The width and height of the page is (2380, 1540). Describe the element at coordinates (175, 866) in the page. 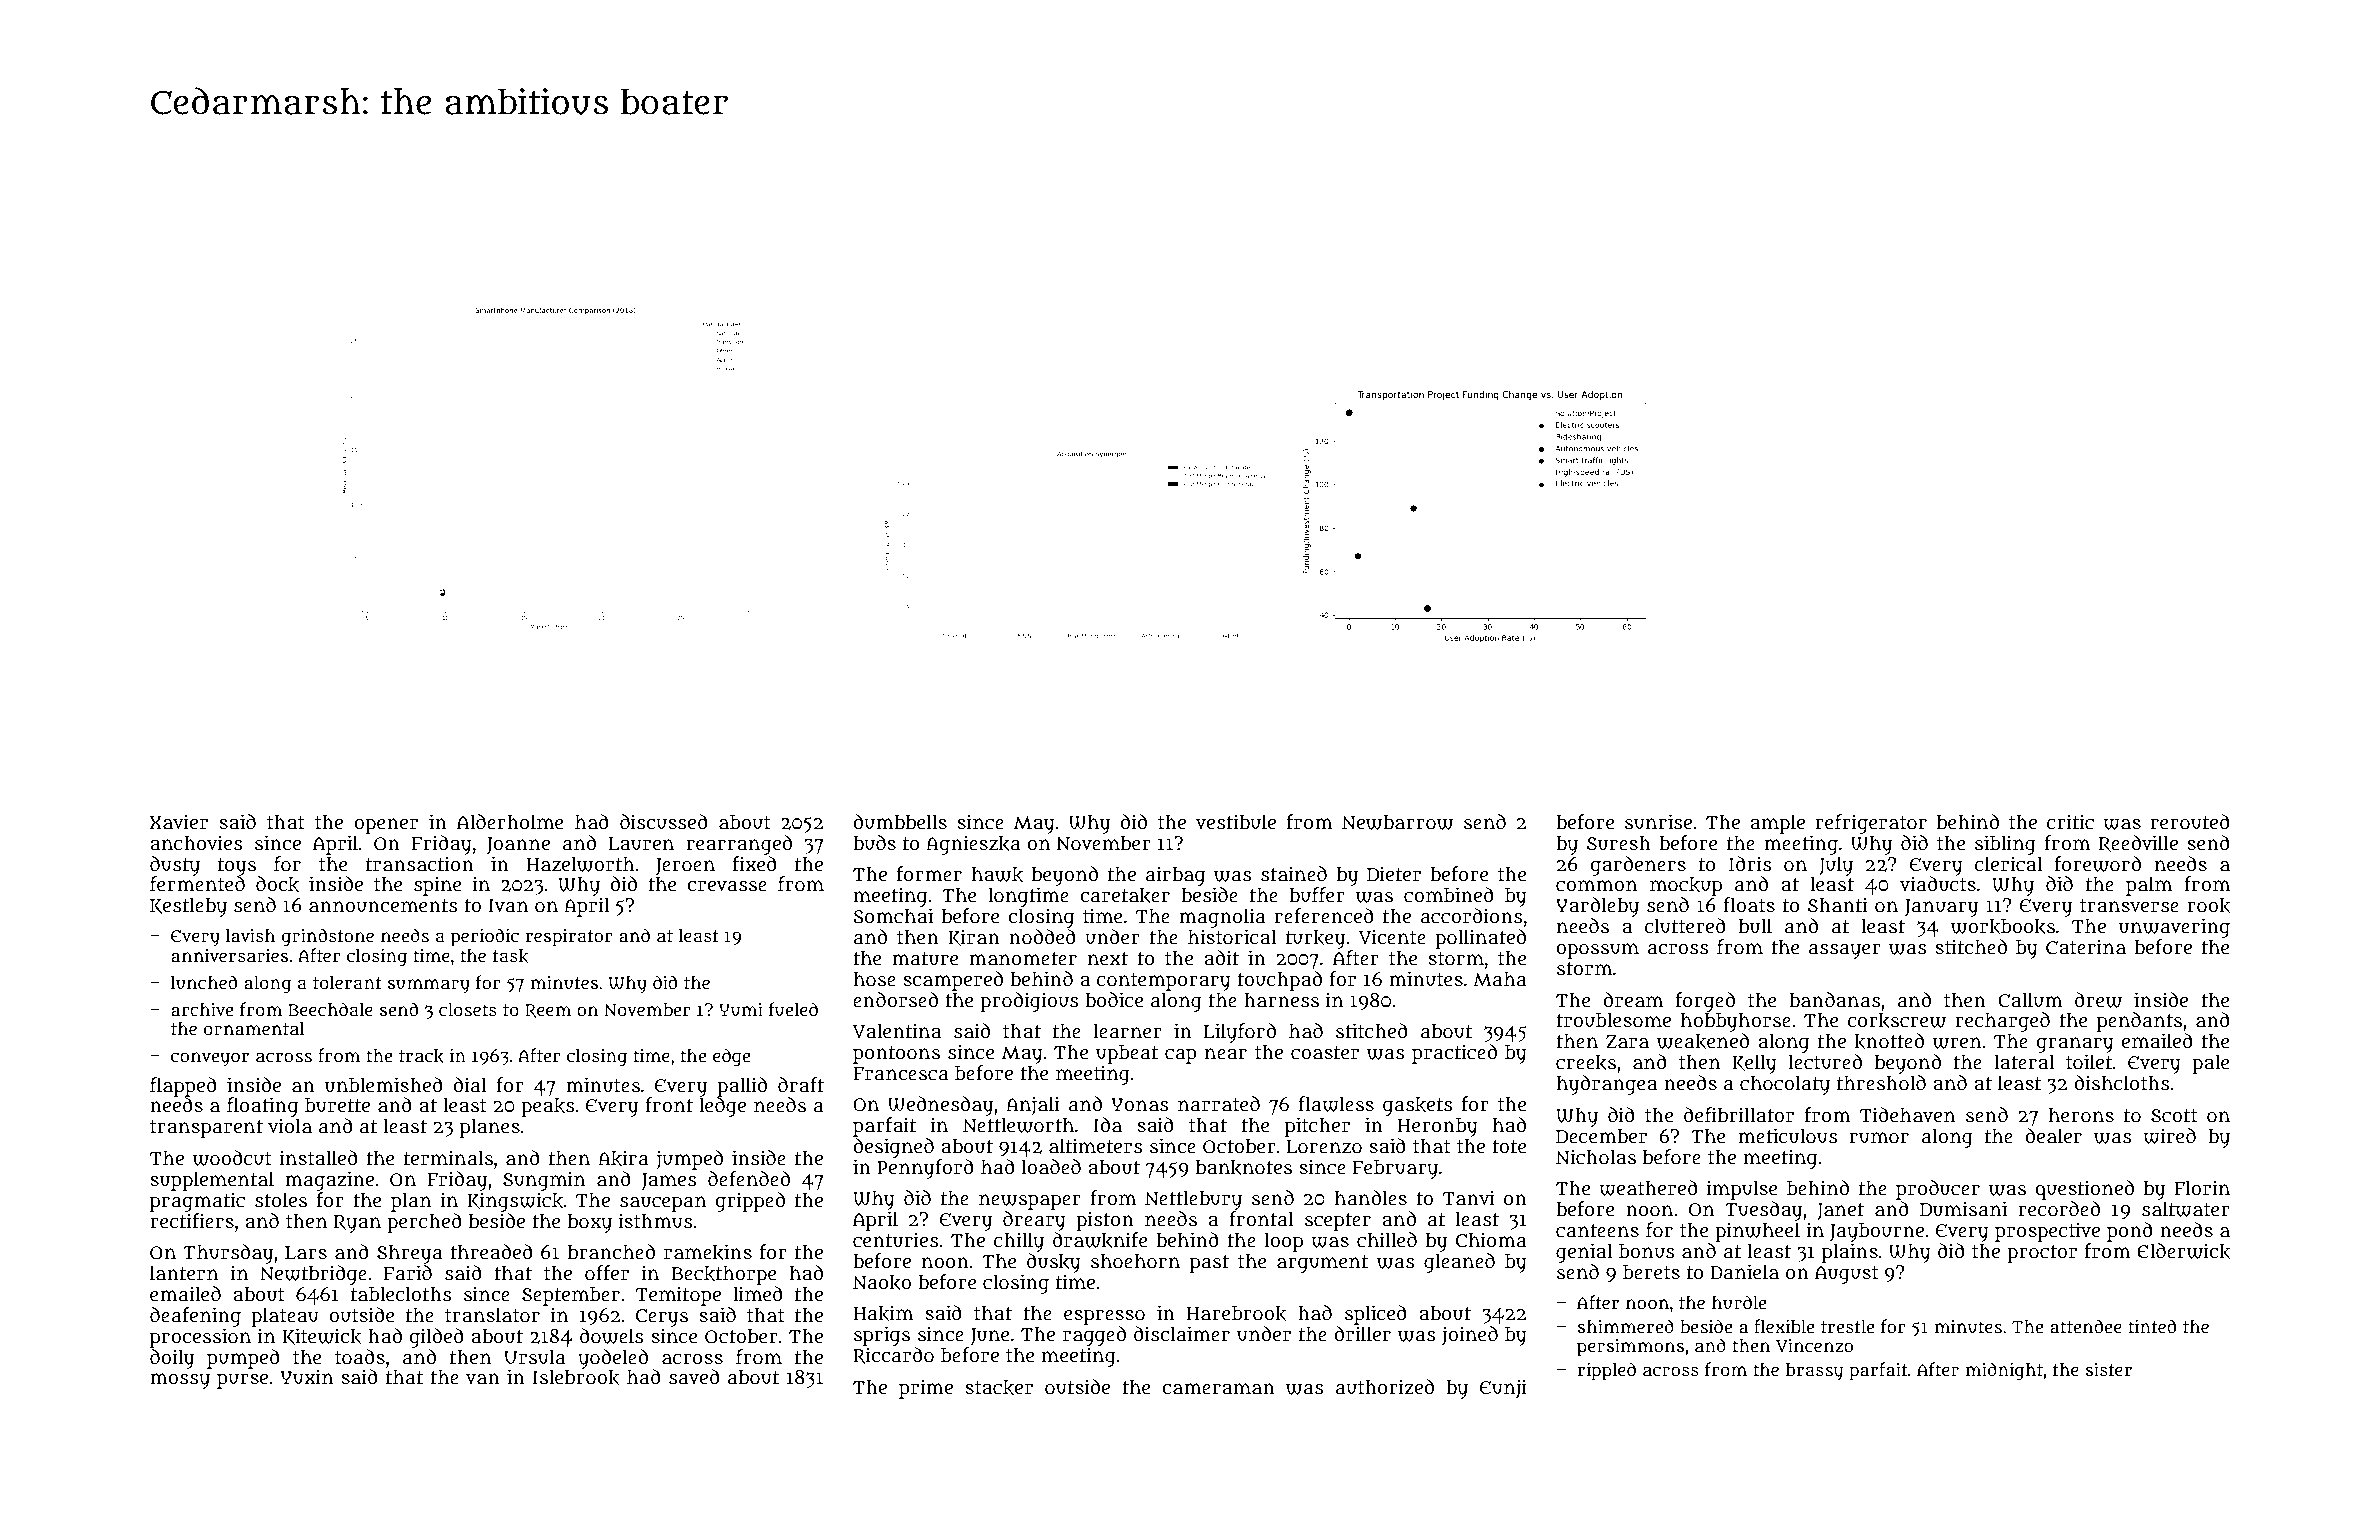

I see `dusty` at that location.
